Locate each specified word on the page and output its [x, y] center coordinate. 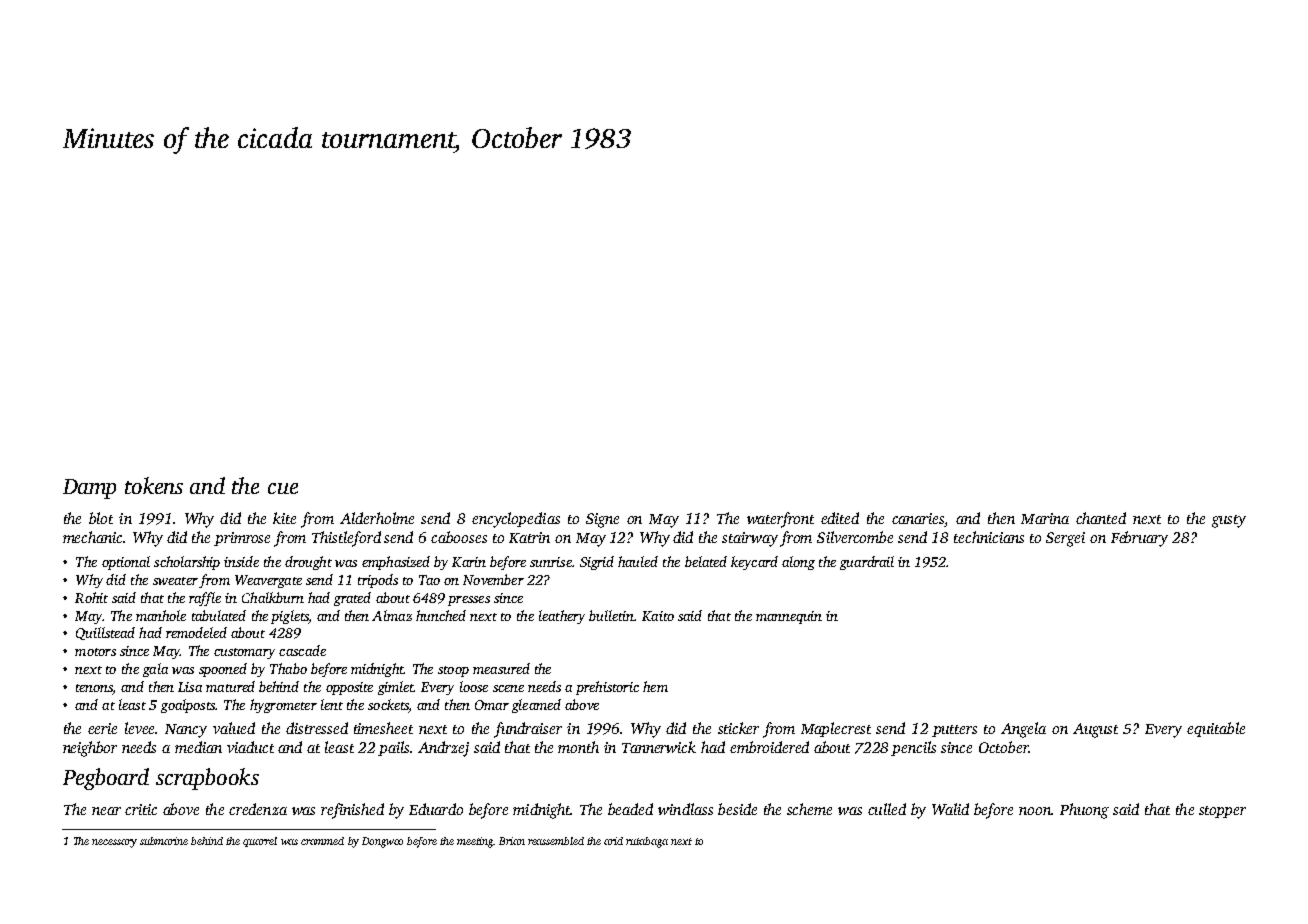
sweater [175, 581]
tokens [154, 485]
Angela [1023, 730]
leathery [562, 617]
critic [141, 809]
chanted [1101, 518]
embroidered [769, 747]
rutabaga [647, 842]
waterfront [780, 520]
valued [234, 728]
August [1095, 730]
